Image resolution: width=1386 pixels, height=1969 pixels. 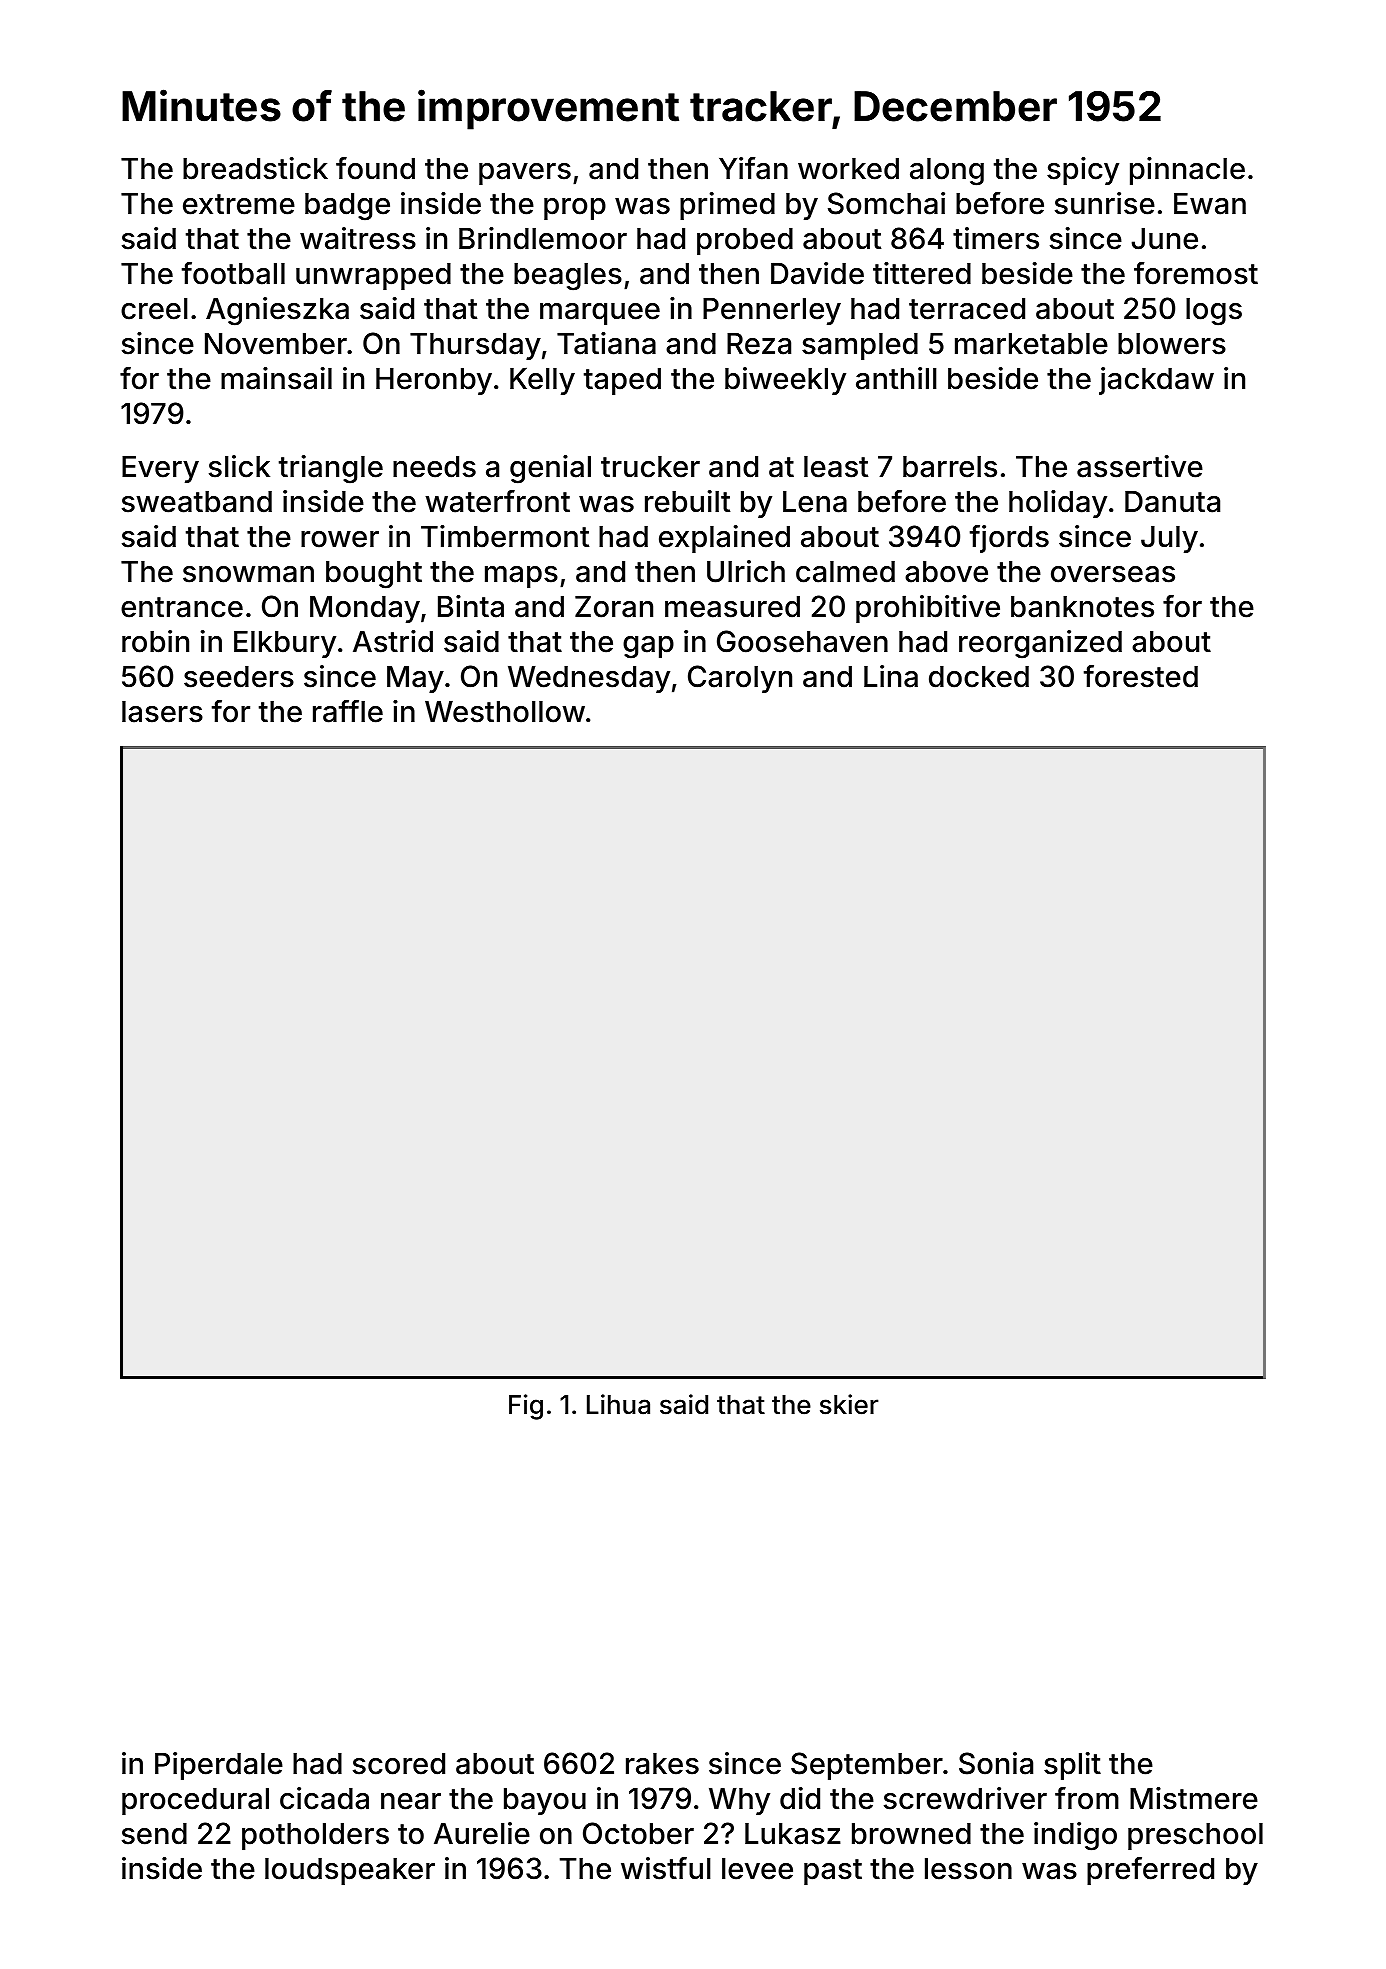 I want to click on forested, so click(x=1141, y=676).
